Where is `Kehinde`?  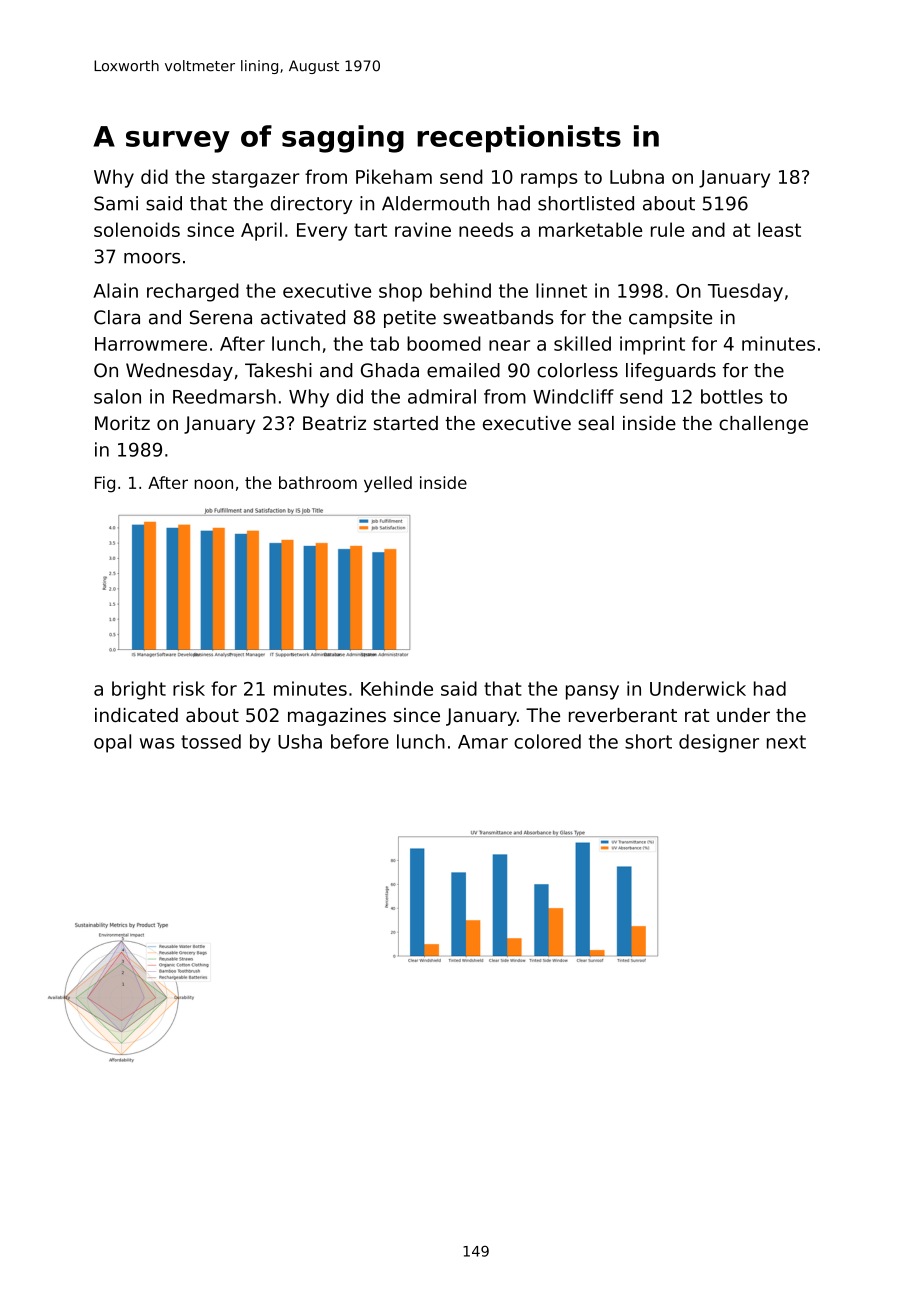 Kehinde is located at coordinates (397, 688).
